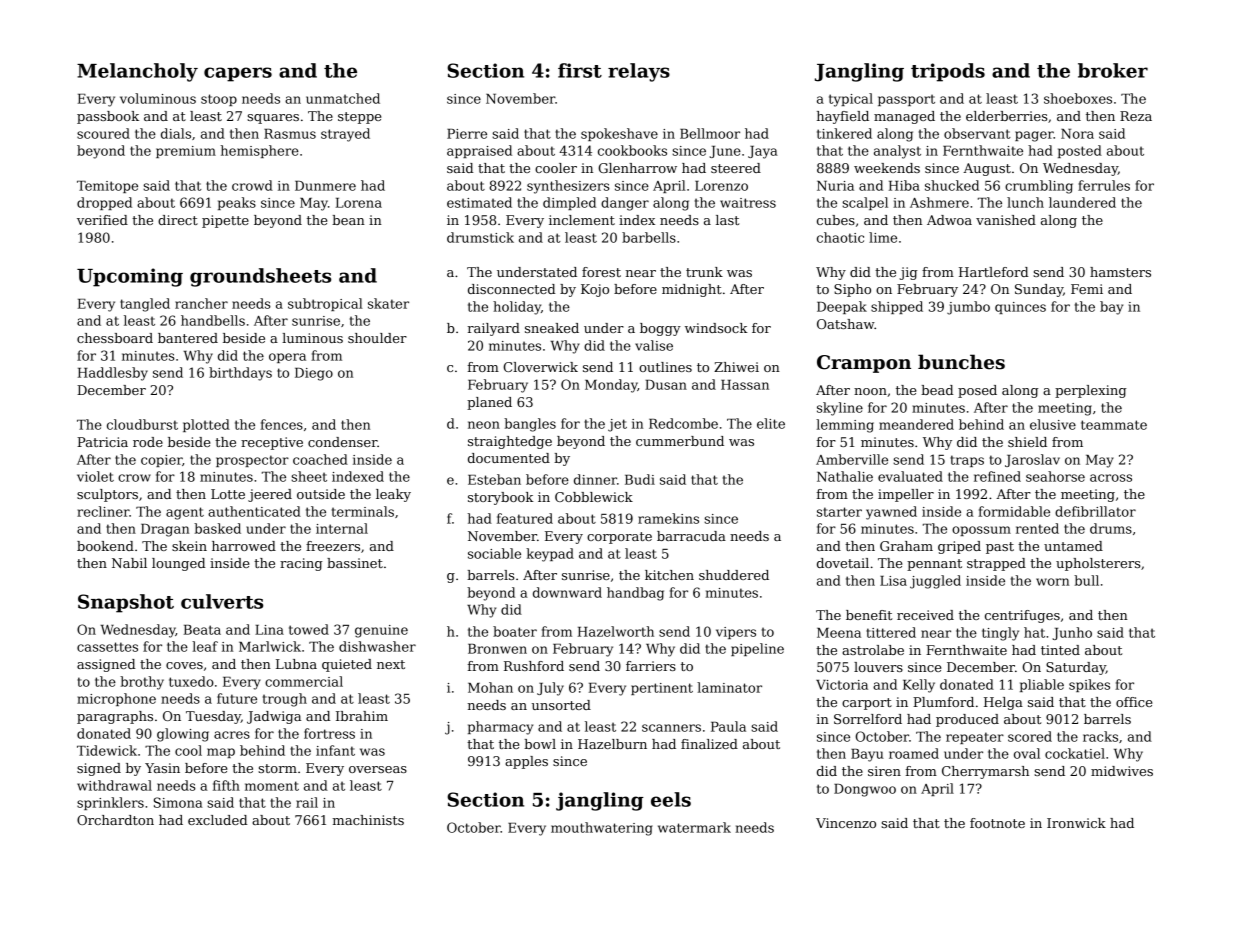 Image resolution: width=1233 pixels, height=952 pixels. I want to click on barracuda, so click(691, 536).
